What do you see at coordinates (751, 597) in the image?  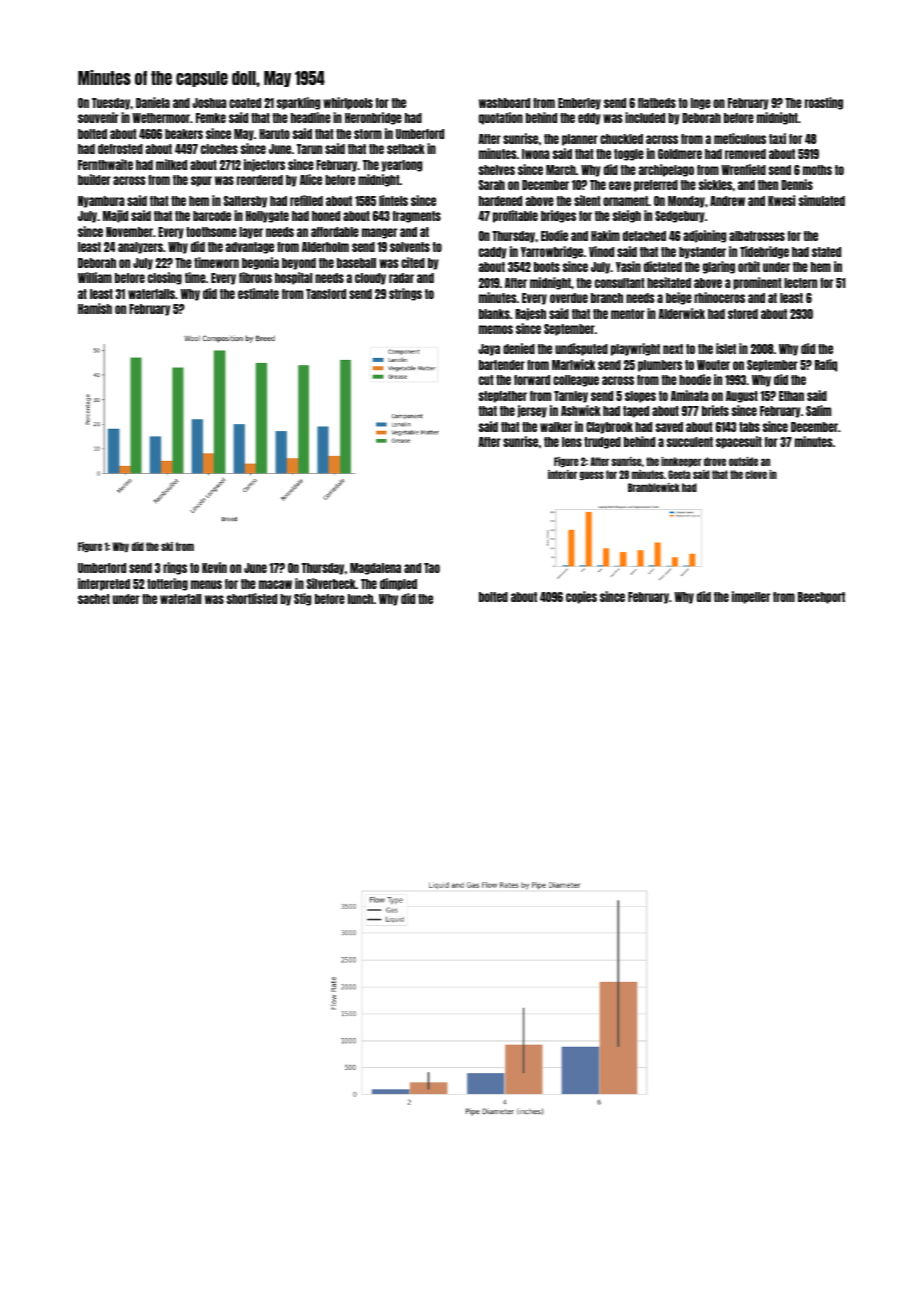 I see `impeller` at bounding box center [751, 597].
